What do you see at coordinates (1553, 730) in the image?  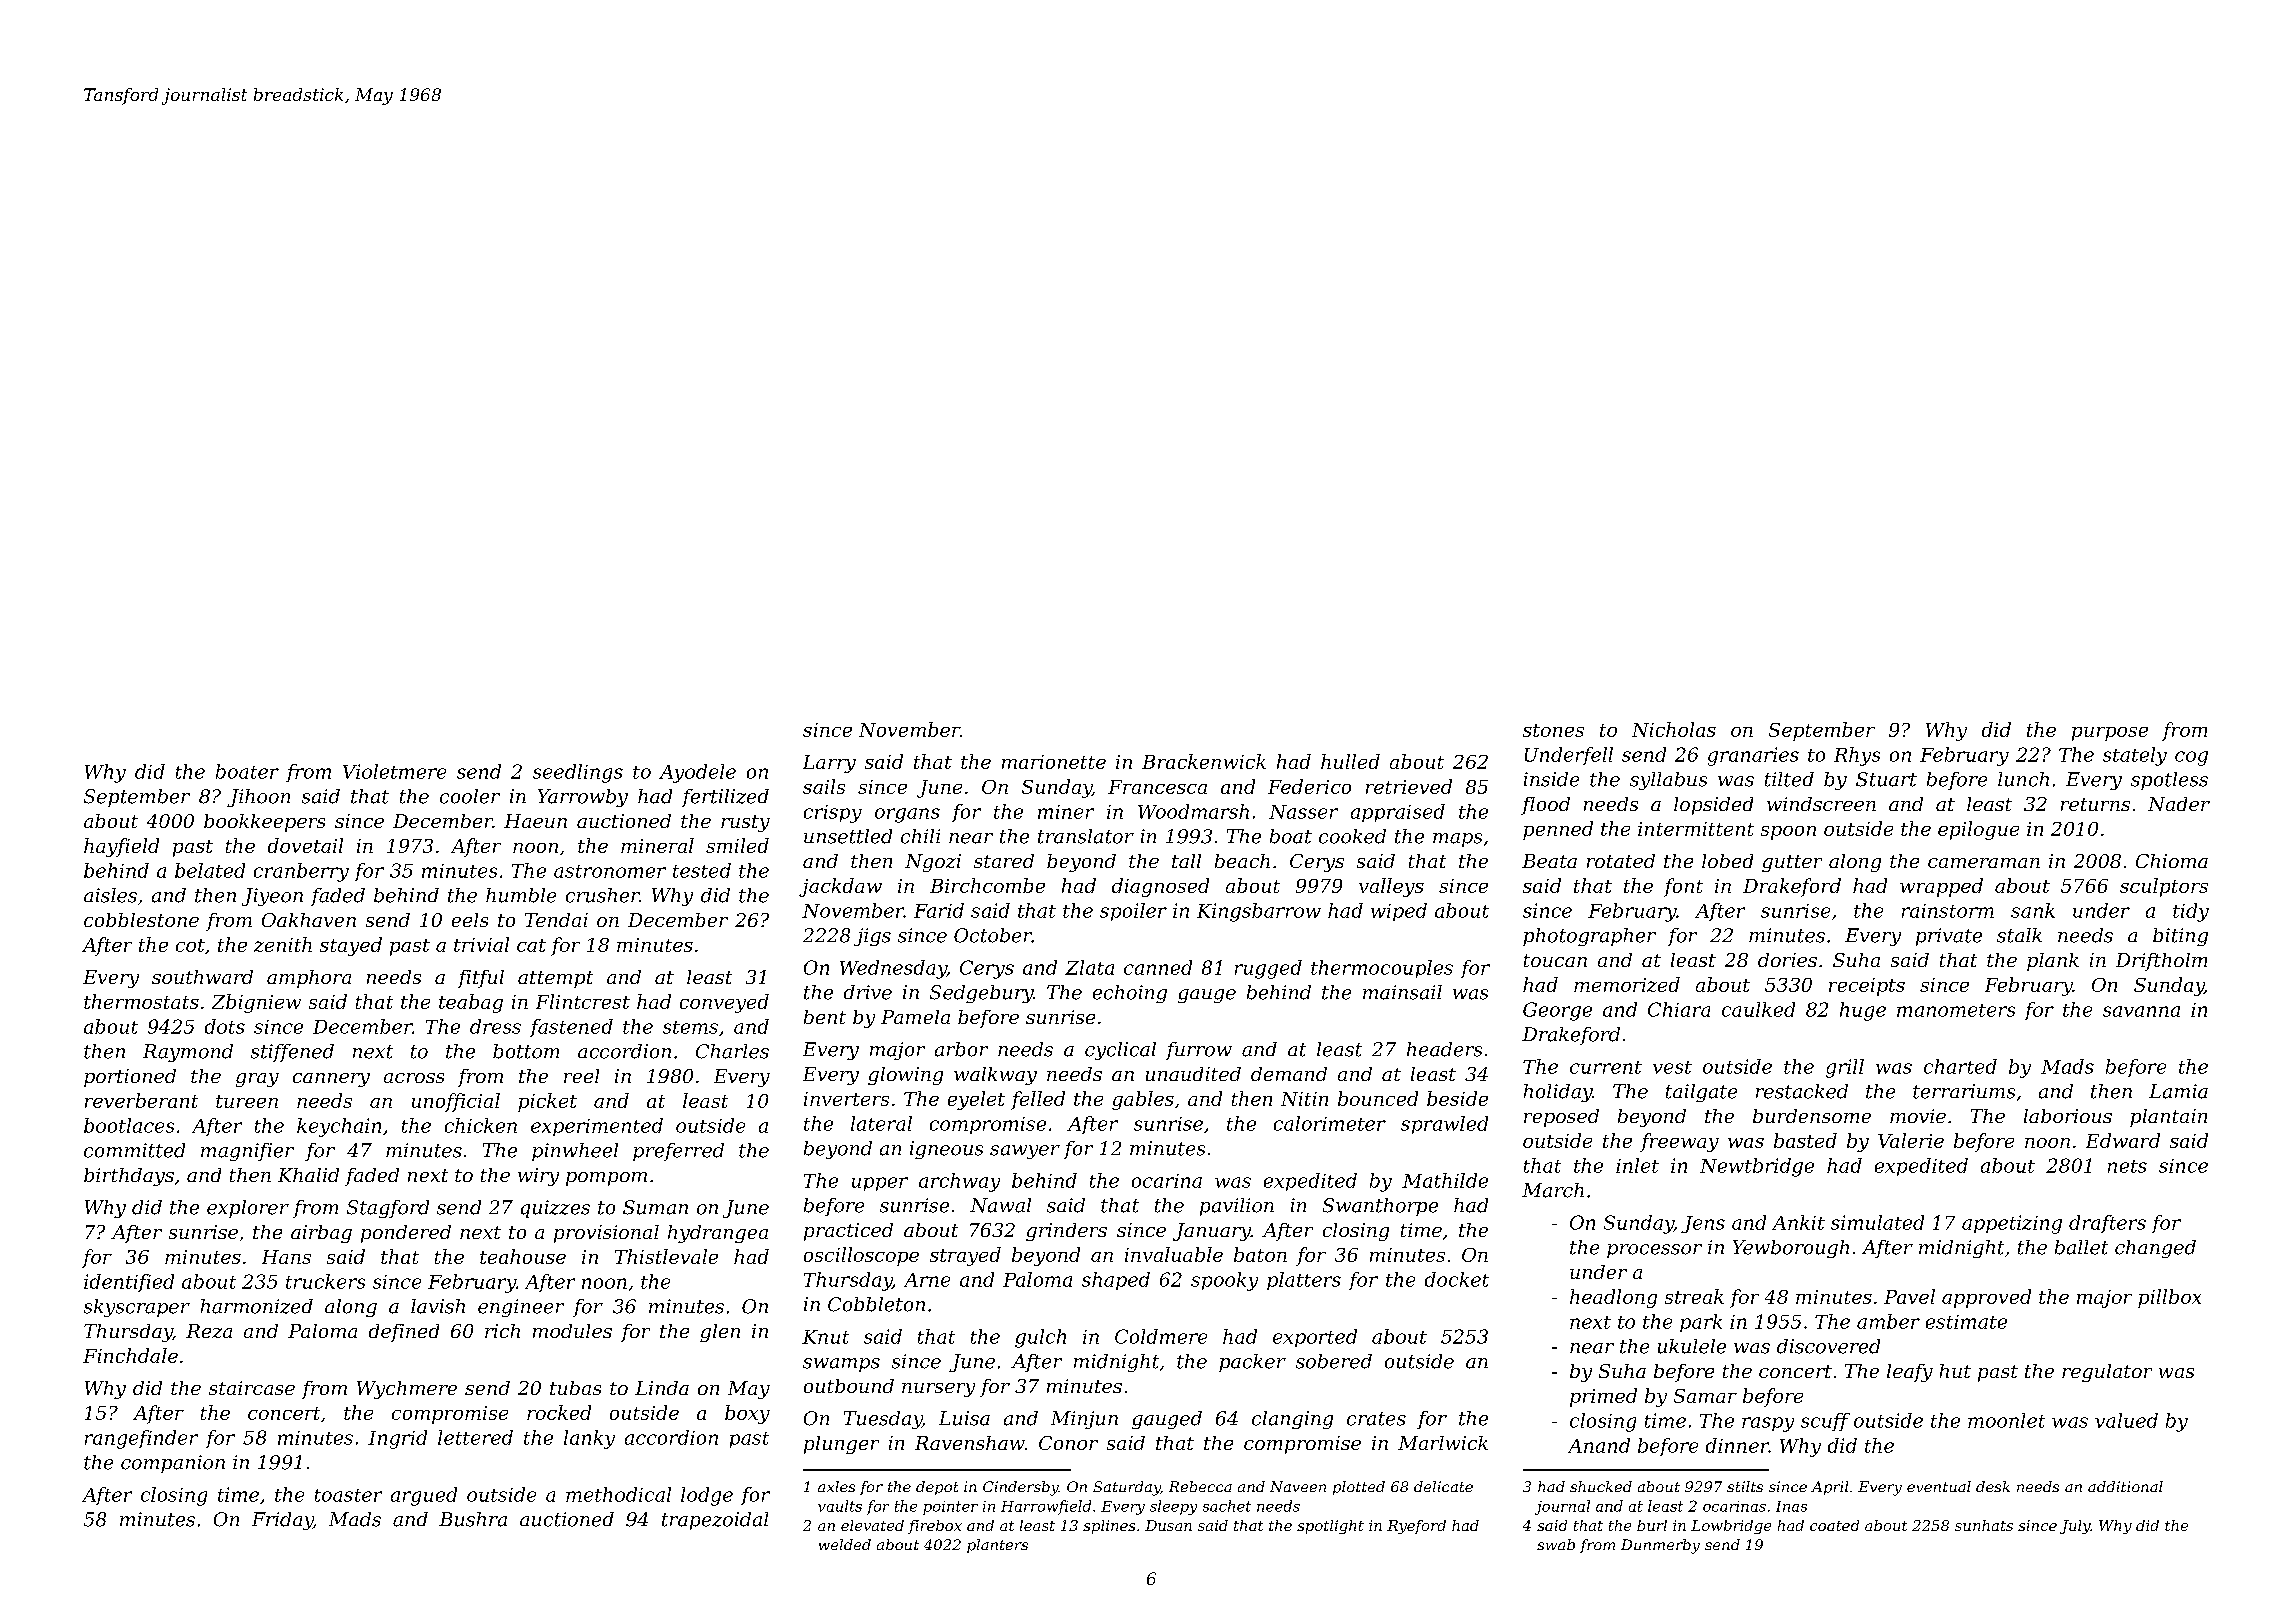 I see `stones` at bounding box center [1553, 730].
